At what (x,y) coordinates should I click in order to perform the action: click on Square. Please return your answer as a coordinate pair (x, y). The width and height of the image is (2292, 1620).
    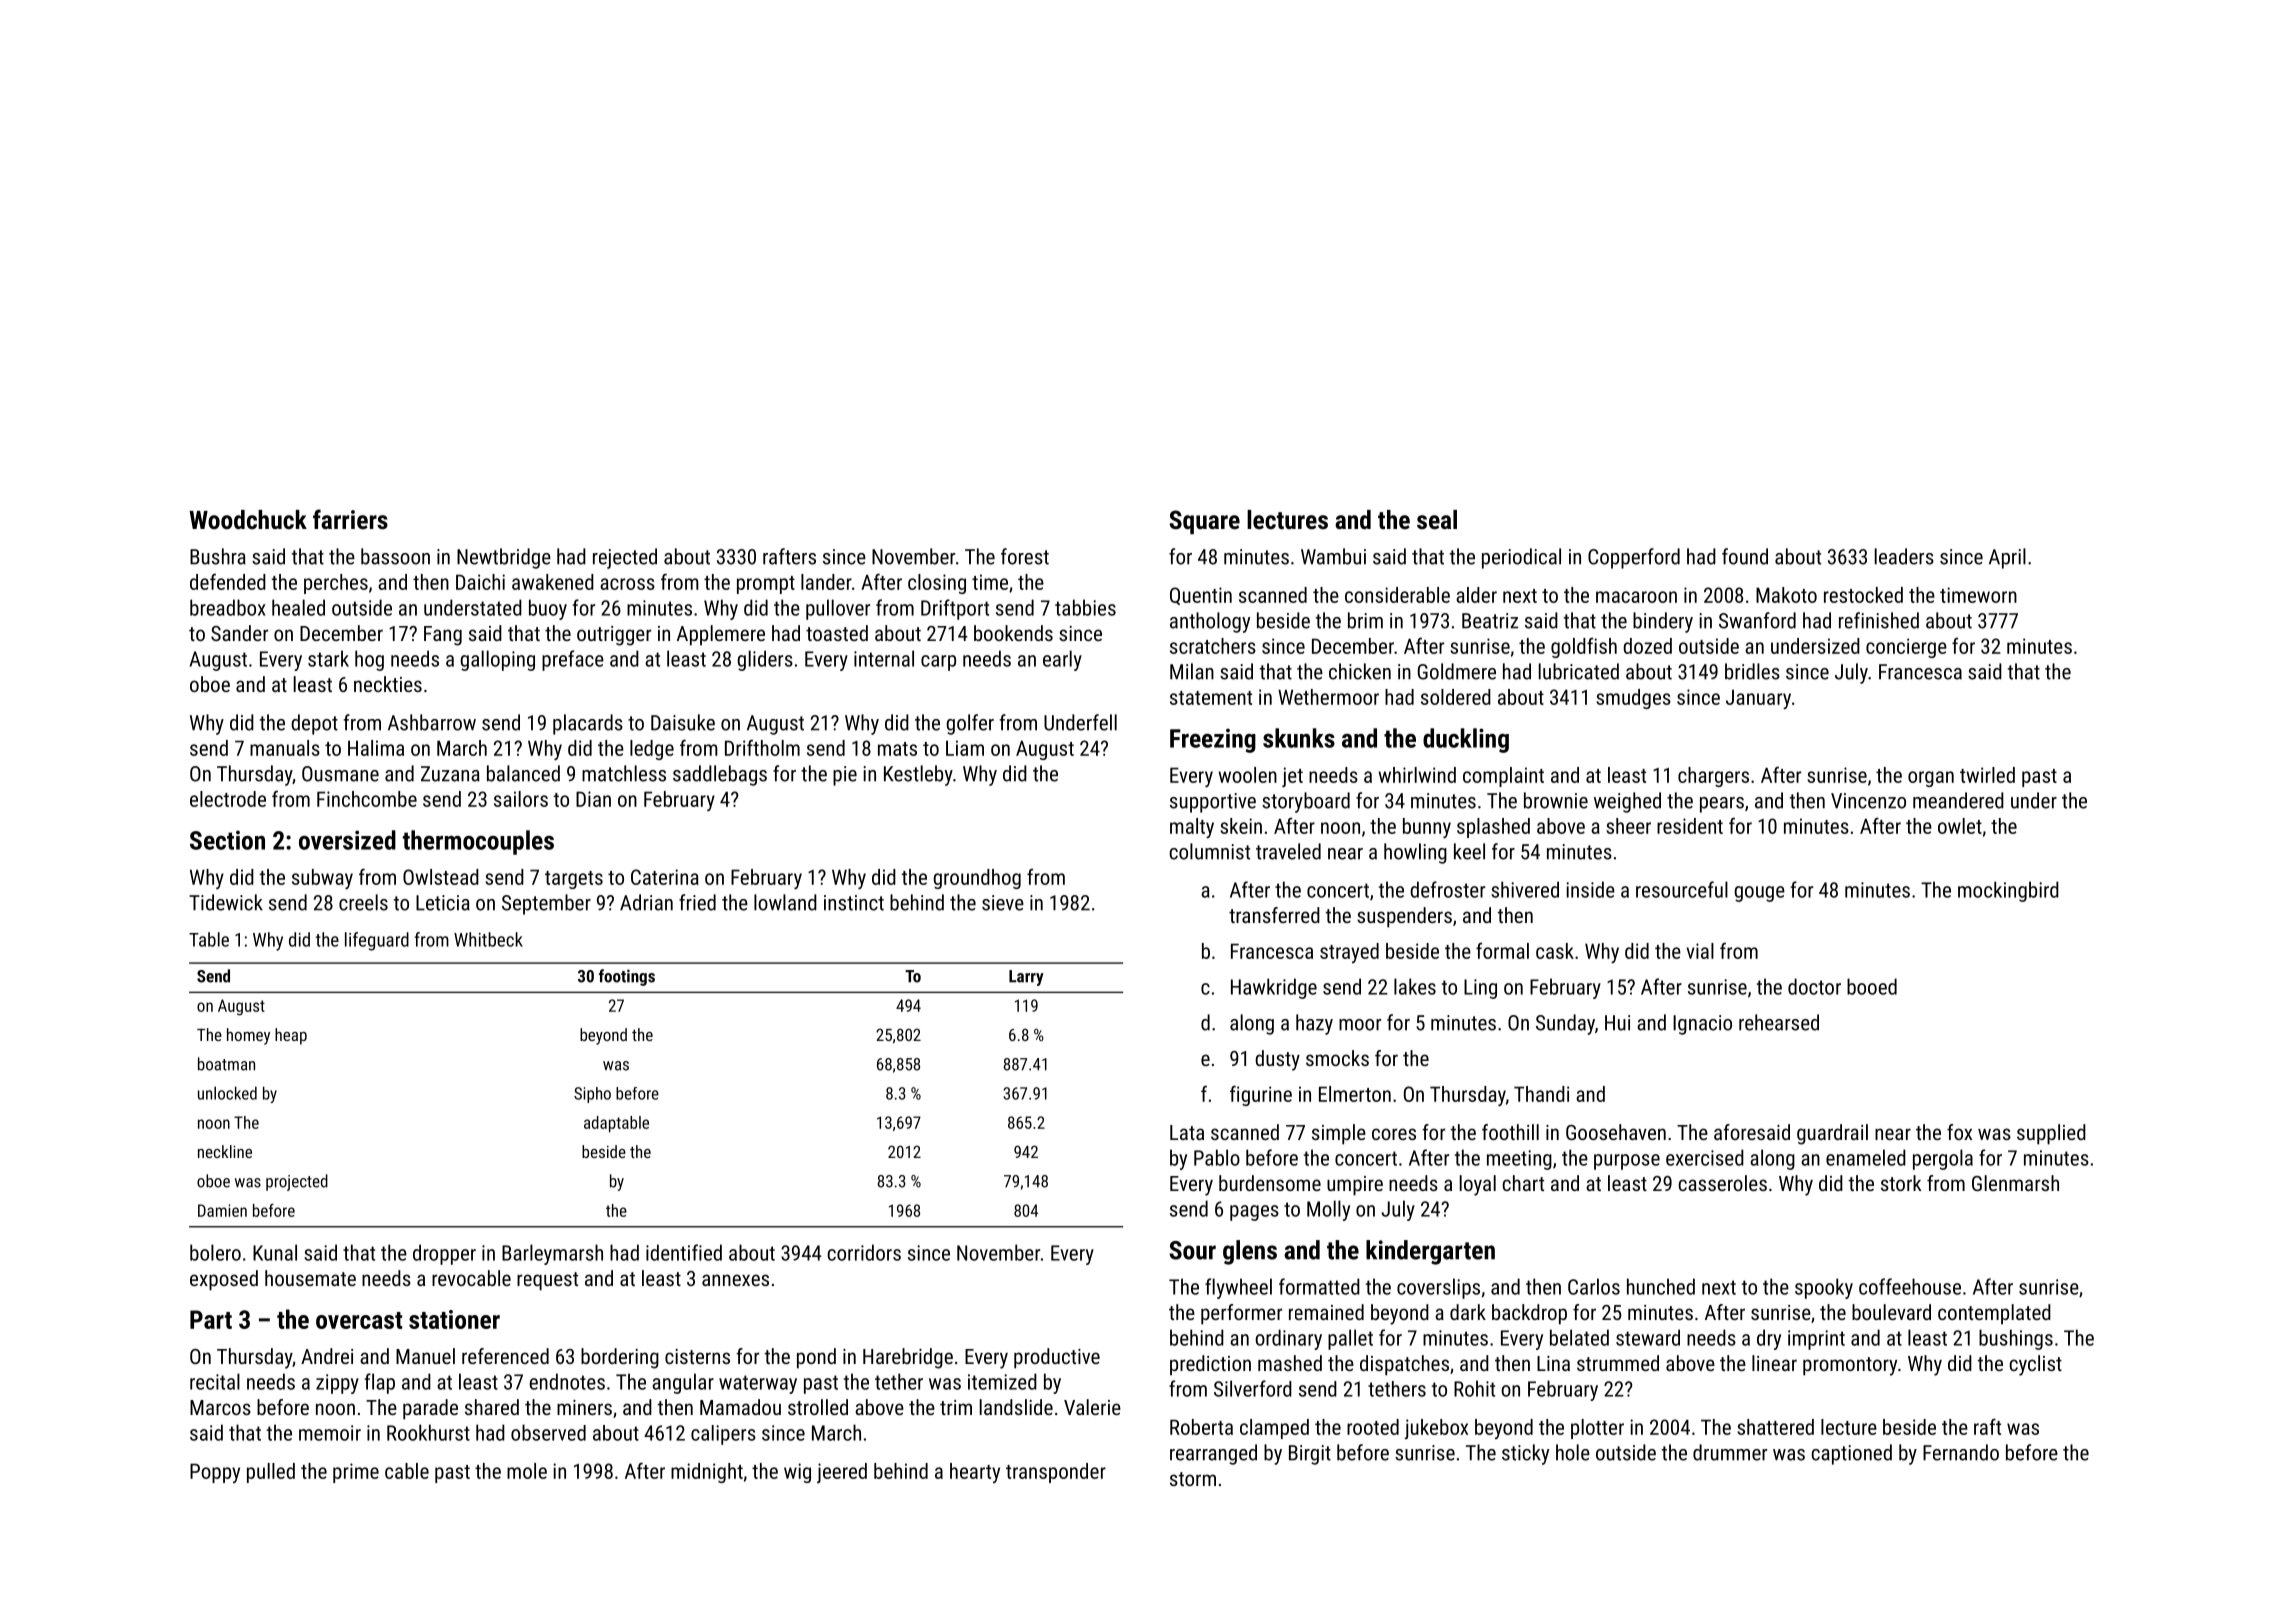
    Looking at the image, I should click on (1205, 522).
